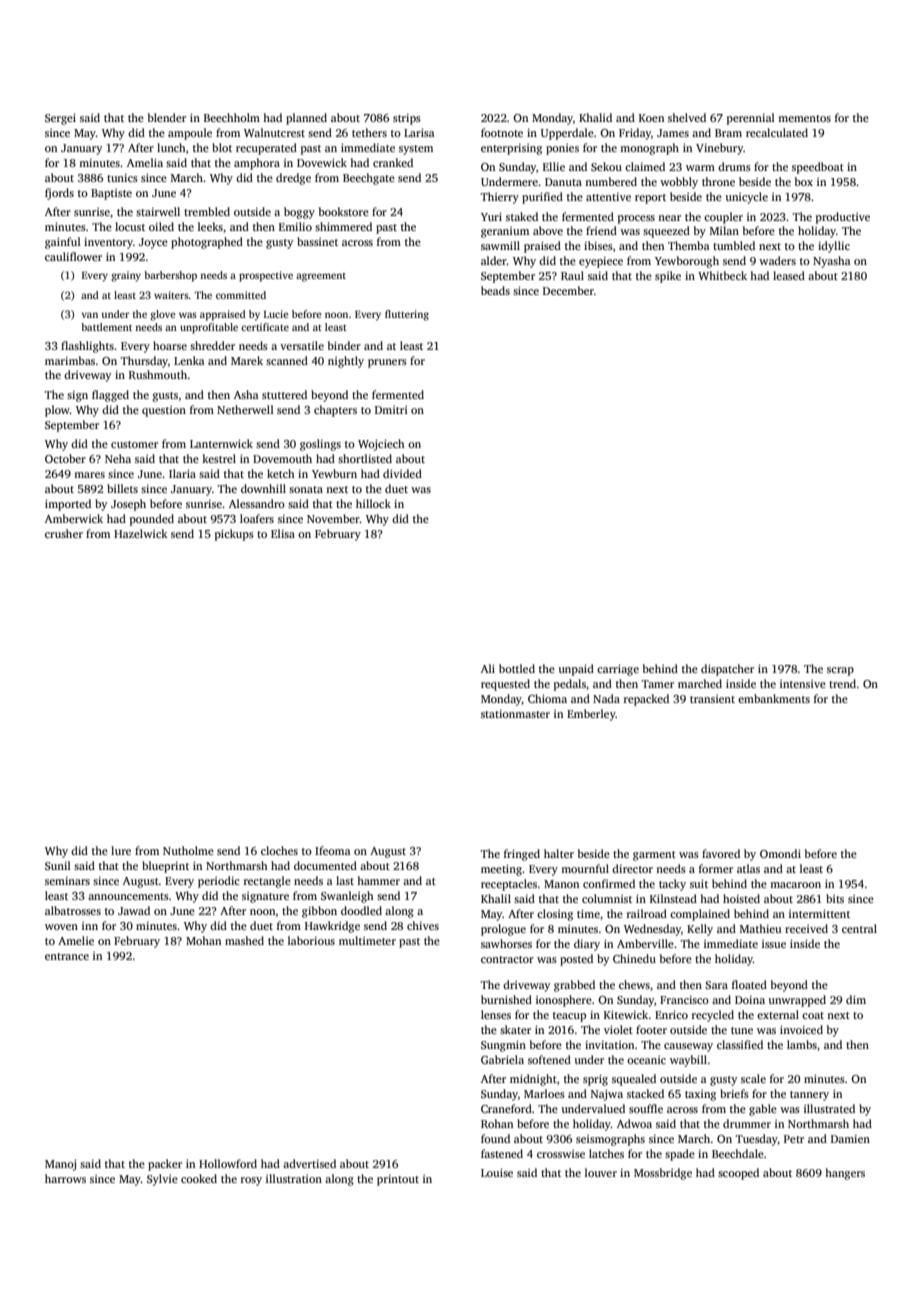 The image size is (924, 1308). I want to click on mementos, so click(804, 118).
